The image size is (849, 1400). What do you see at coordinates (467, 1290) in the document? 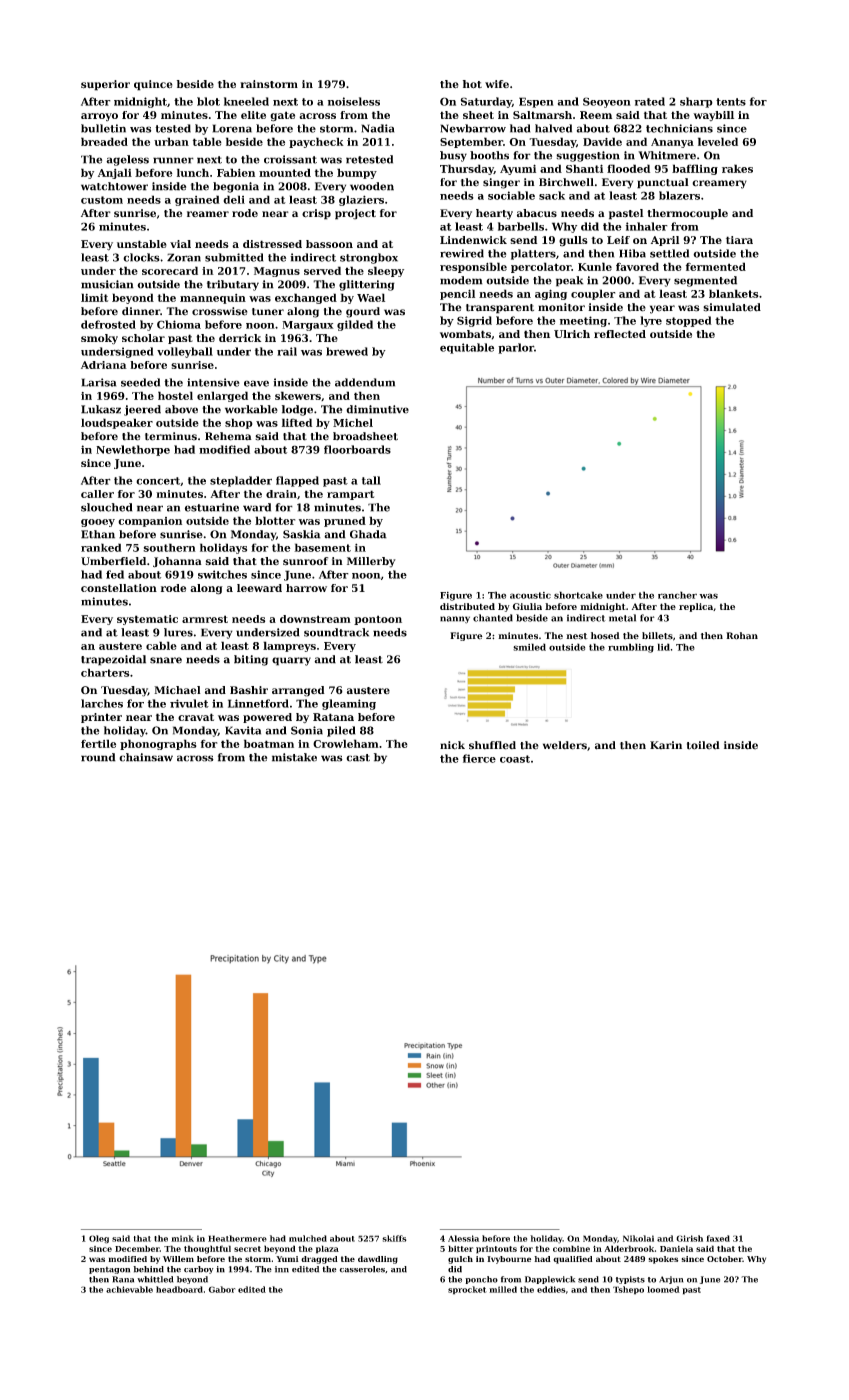
I see `sprocket` at bounding box center [467, 1290].
